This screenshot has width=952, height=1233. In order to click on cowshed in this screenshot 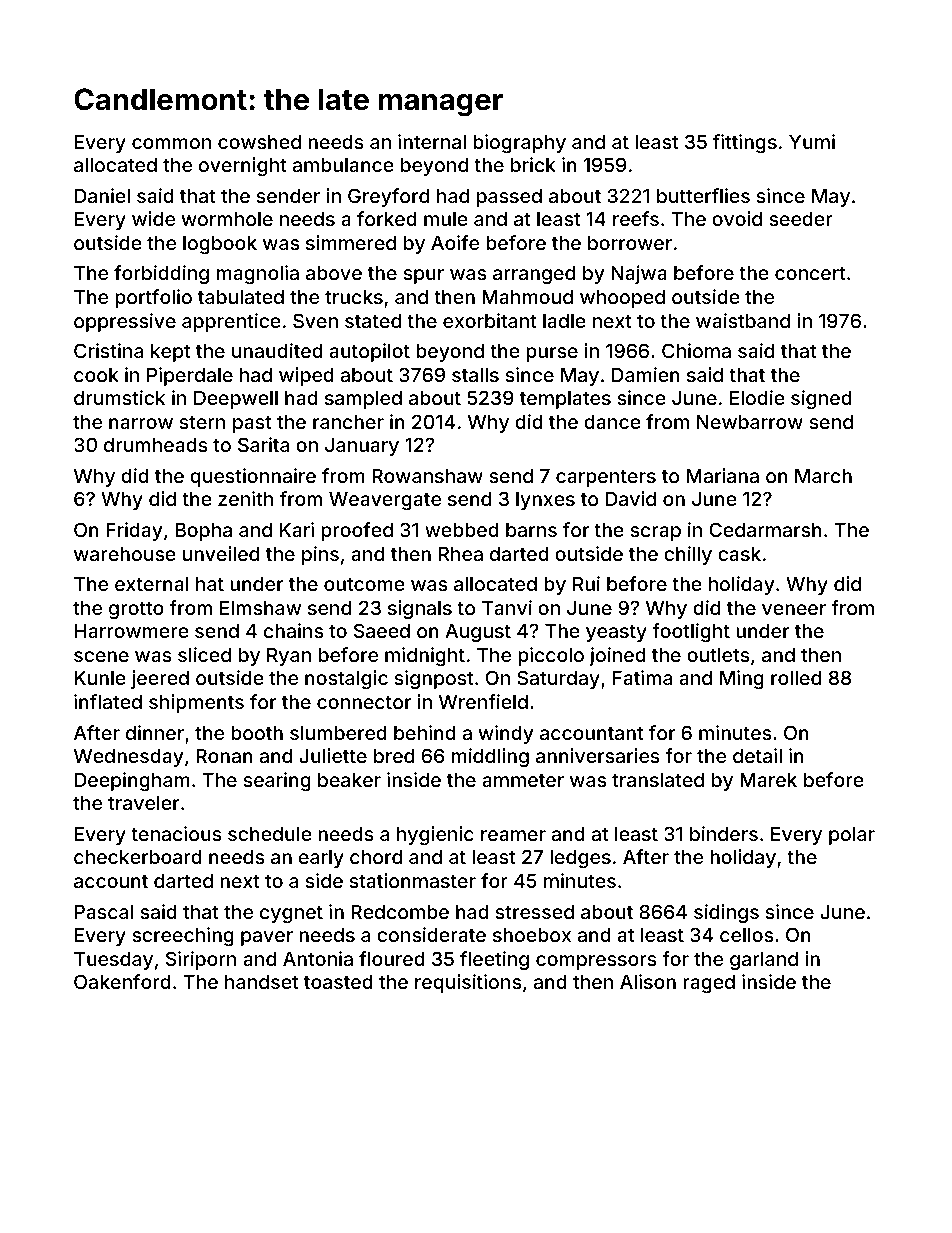, I will do `click(259, 142)`.
